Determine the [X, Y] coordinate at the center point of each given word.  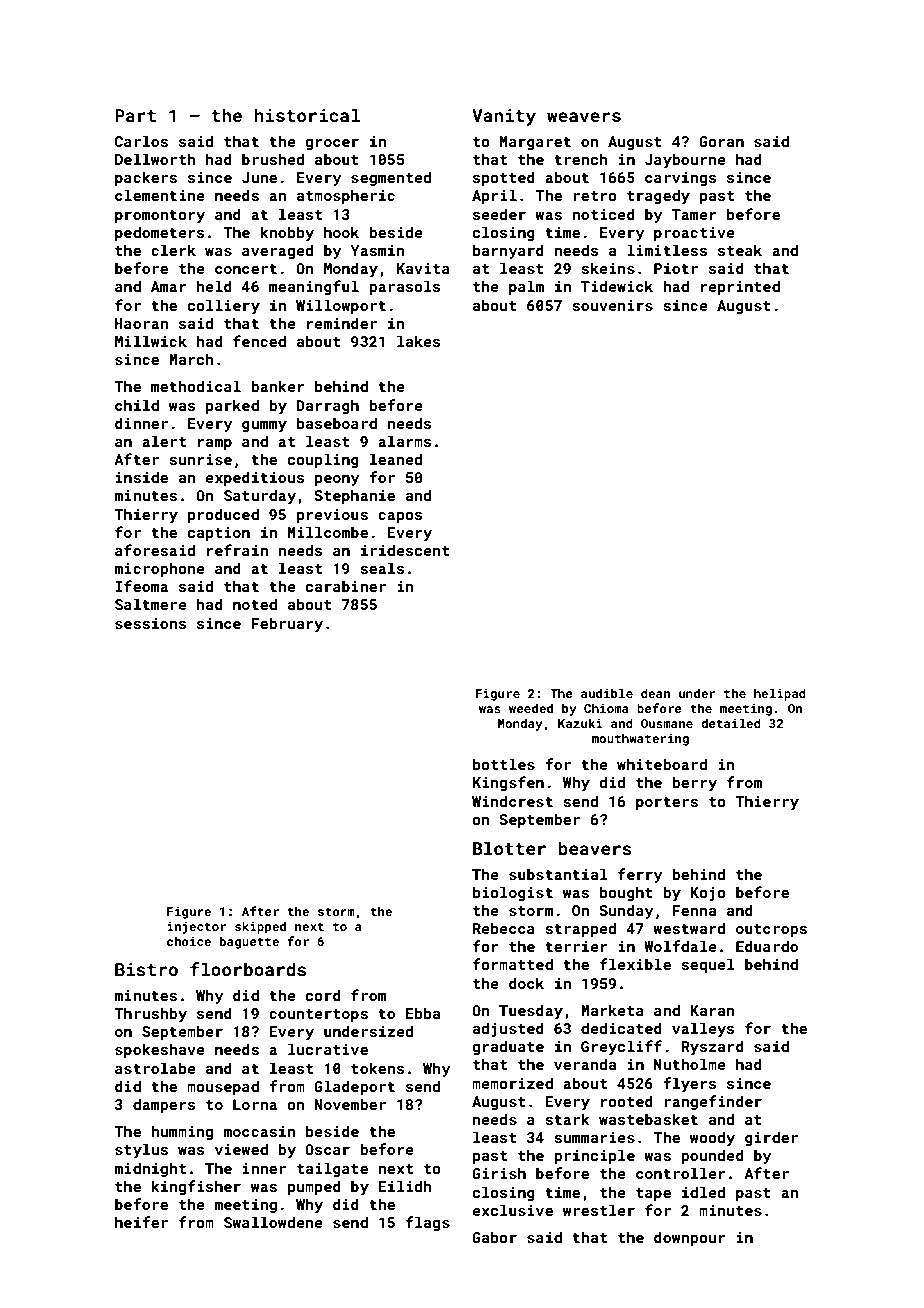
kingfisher [196, 1187]
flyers [689, 1084]
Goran [721, 141]
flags [428, 1223]
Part [135, 115]
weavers [584, 117]
